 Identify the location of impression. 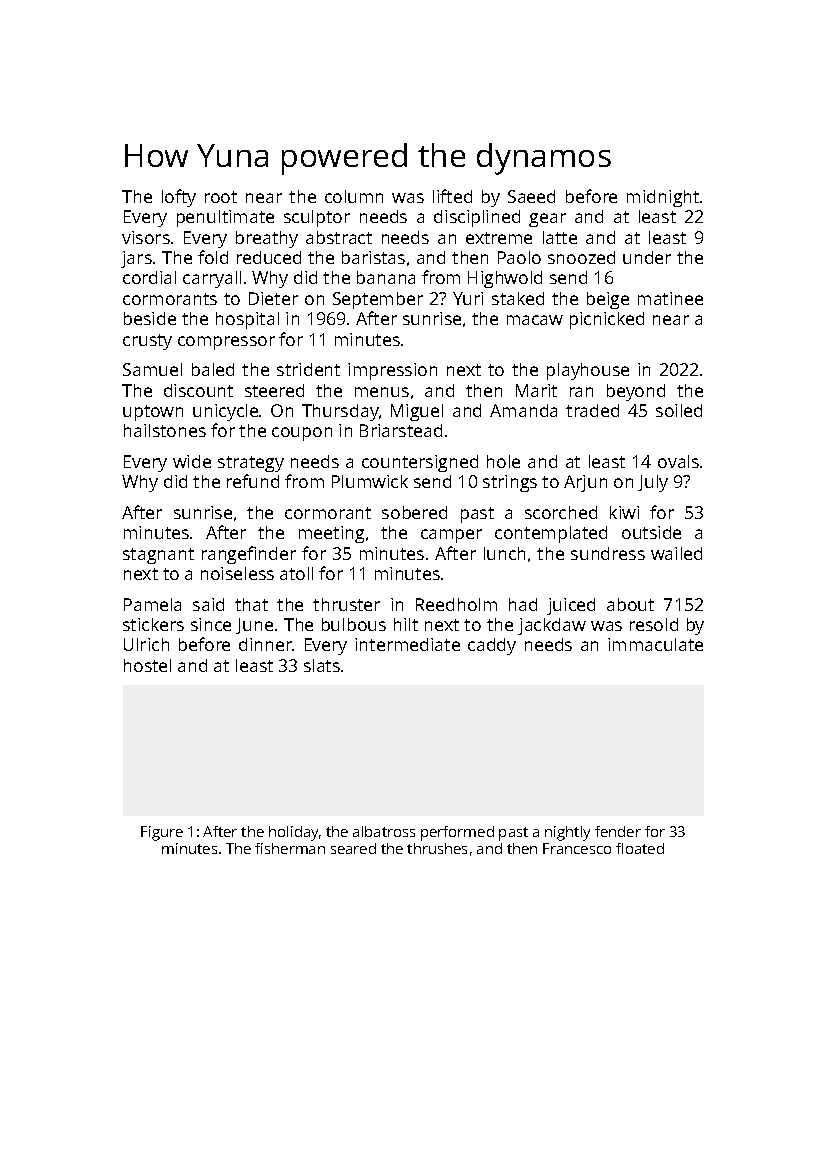
(392, 371).
